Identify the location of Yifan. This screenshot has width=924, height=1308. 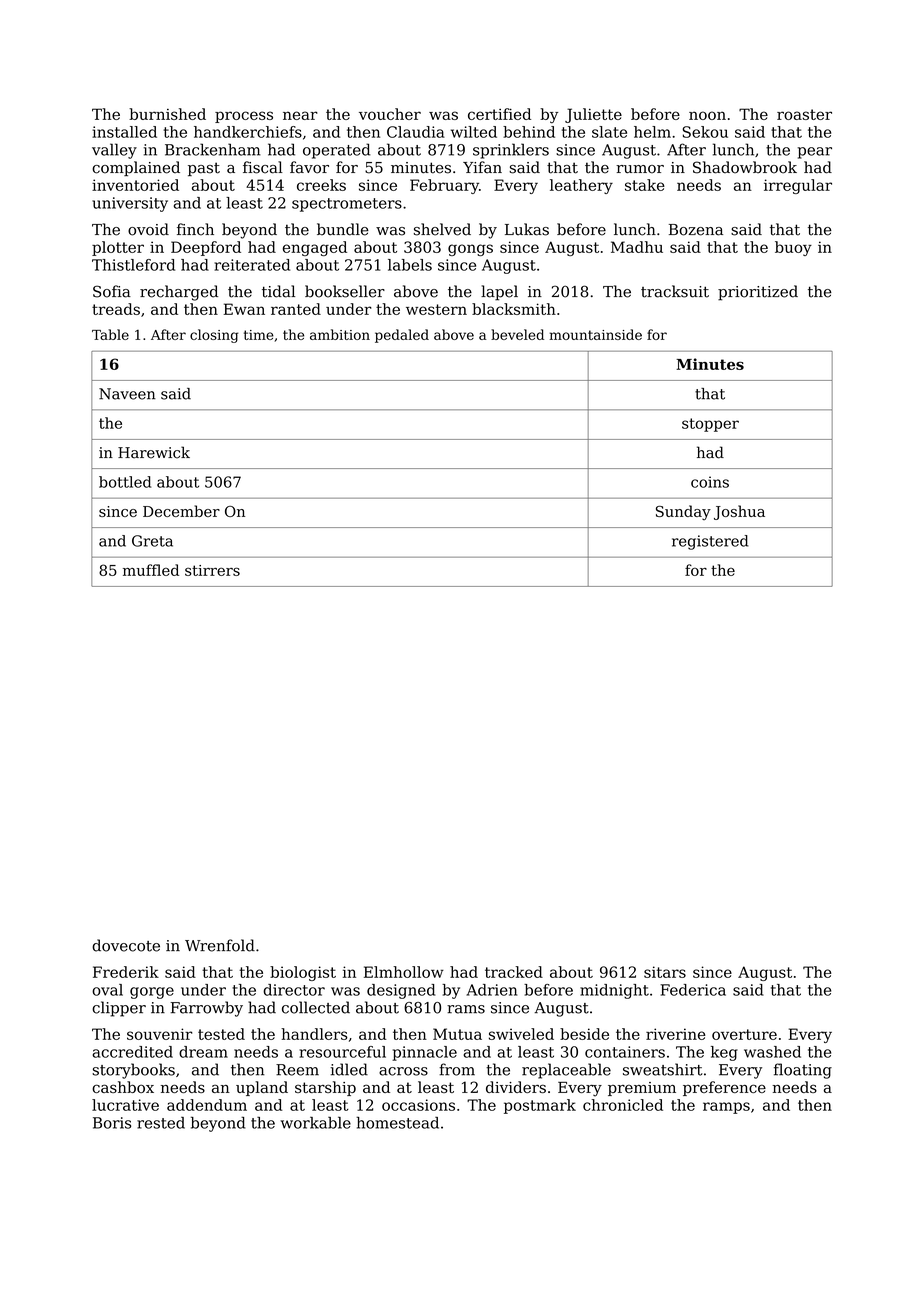
(482, 167).
